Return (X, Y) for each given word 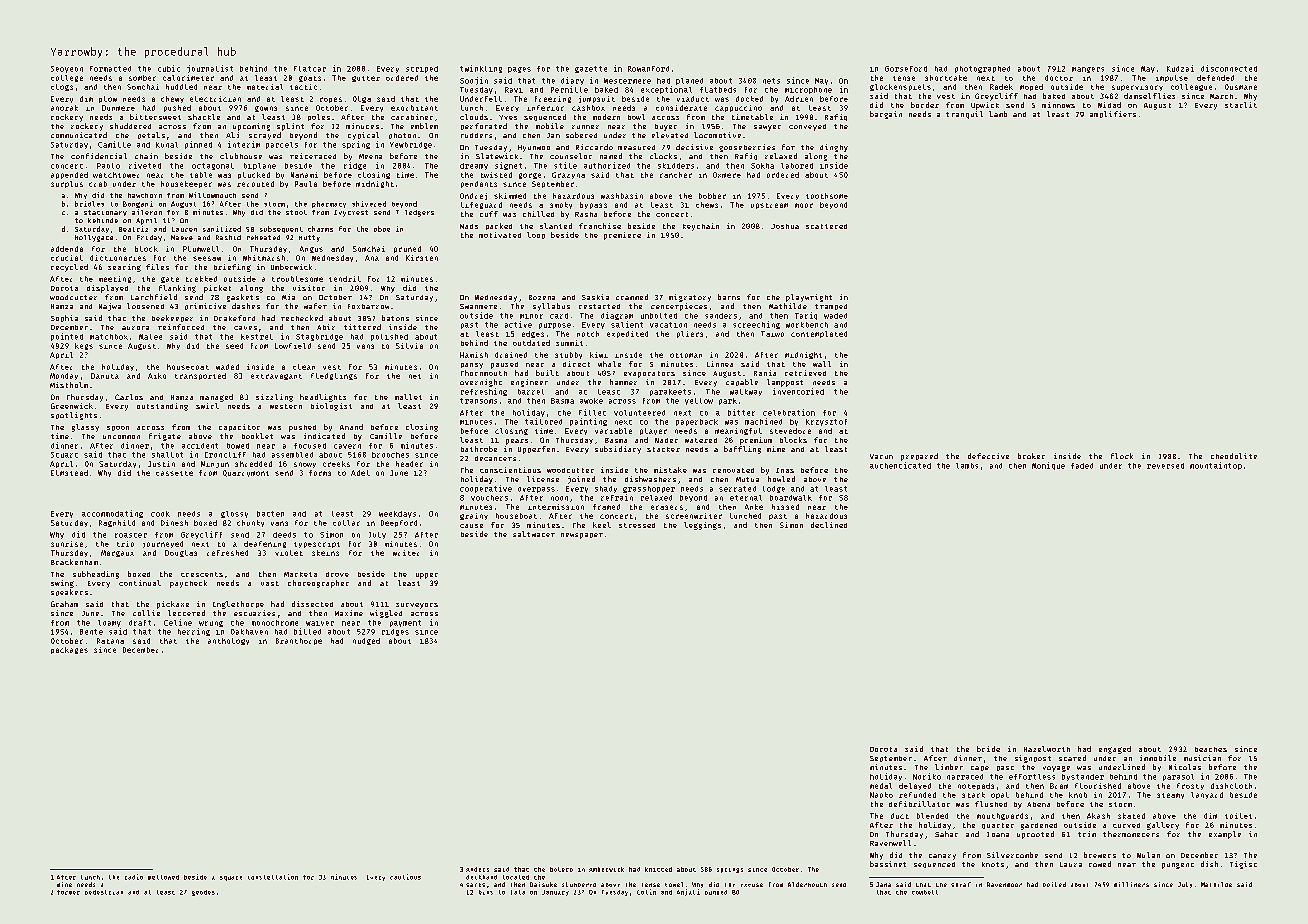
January (555, 893)
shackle (204, 117)
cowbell (925, 892)
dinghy (834, 148)
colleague (1191, 87)
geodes (203, 893)
